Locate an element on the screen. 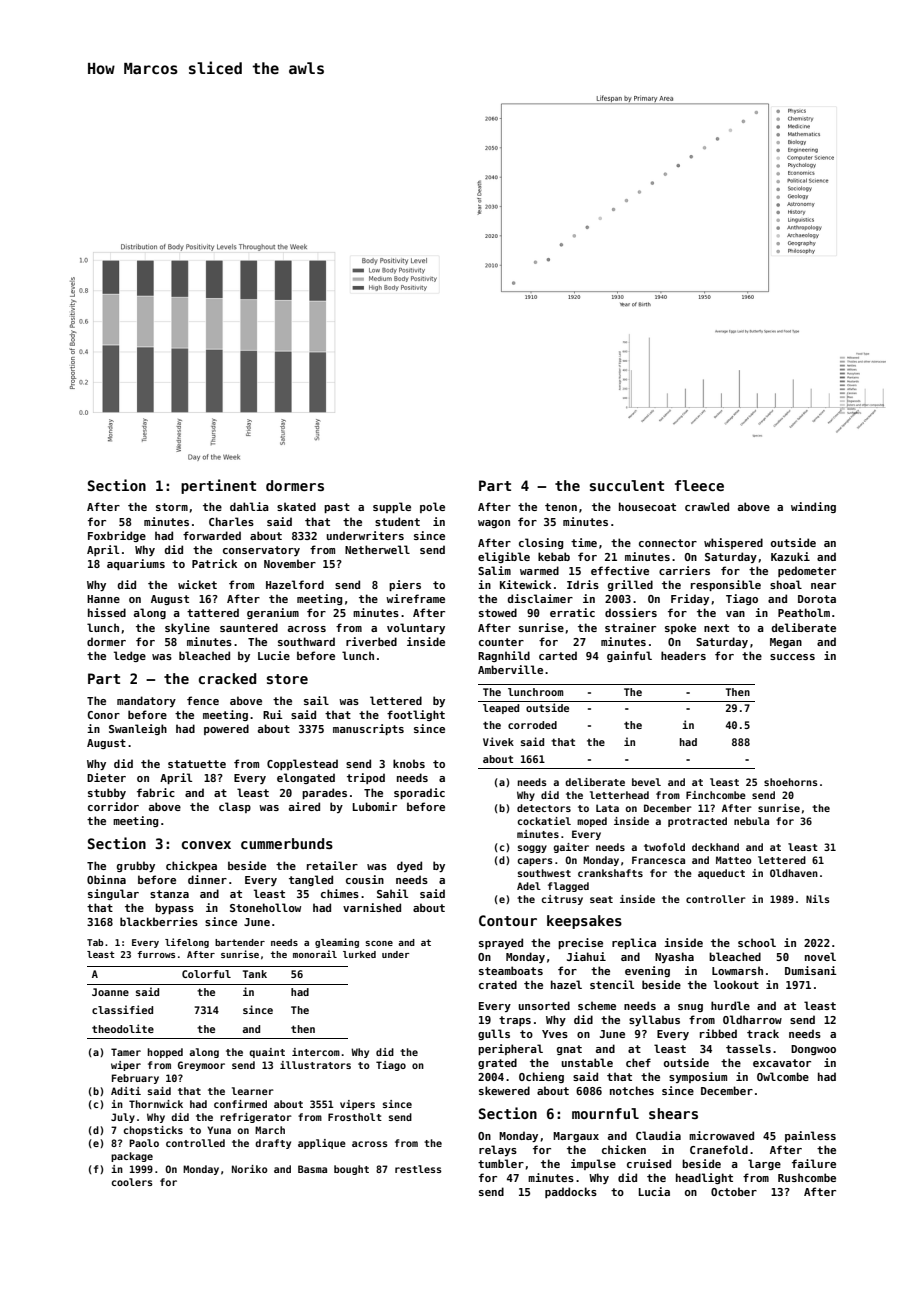 Image resolution: width=924 pixels, height=1308 pixels. cummerbunds is located at coordinates (287, 843).
